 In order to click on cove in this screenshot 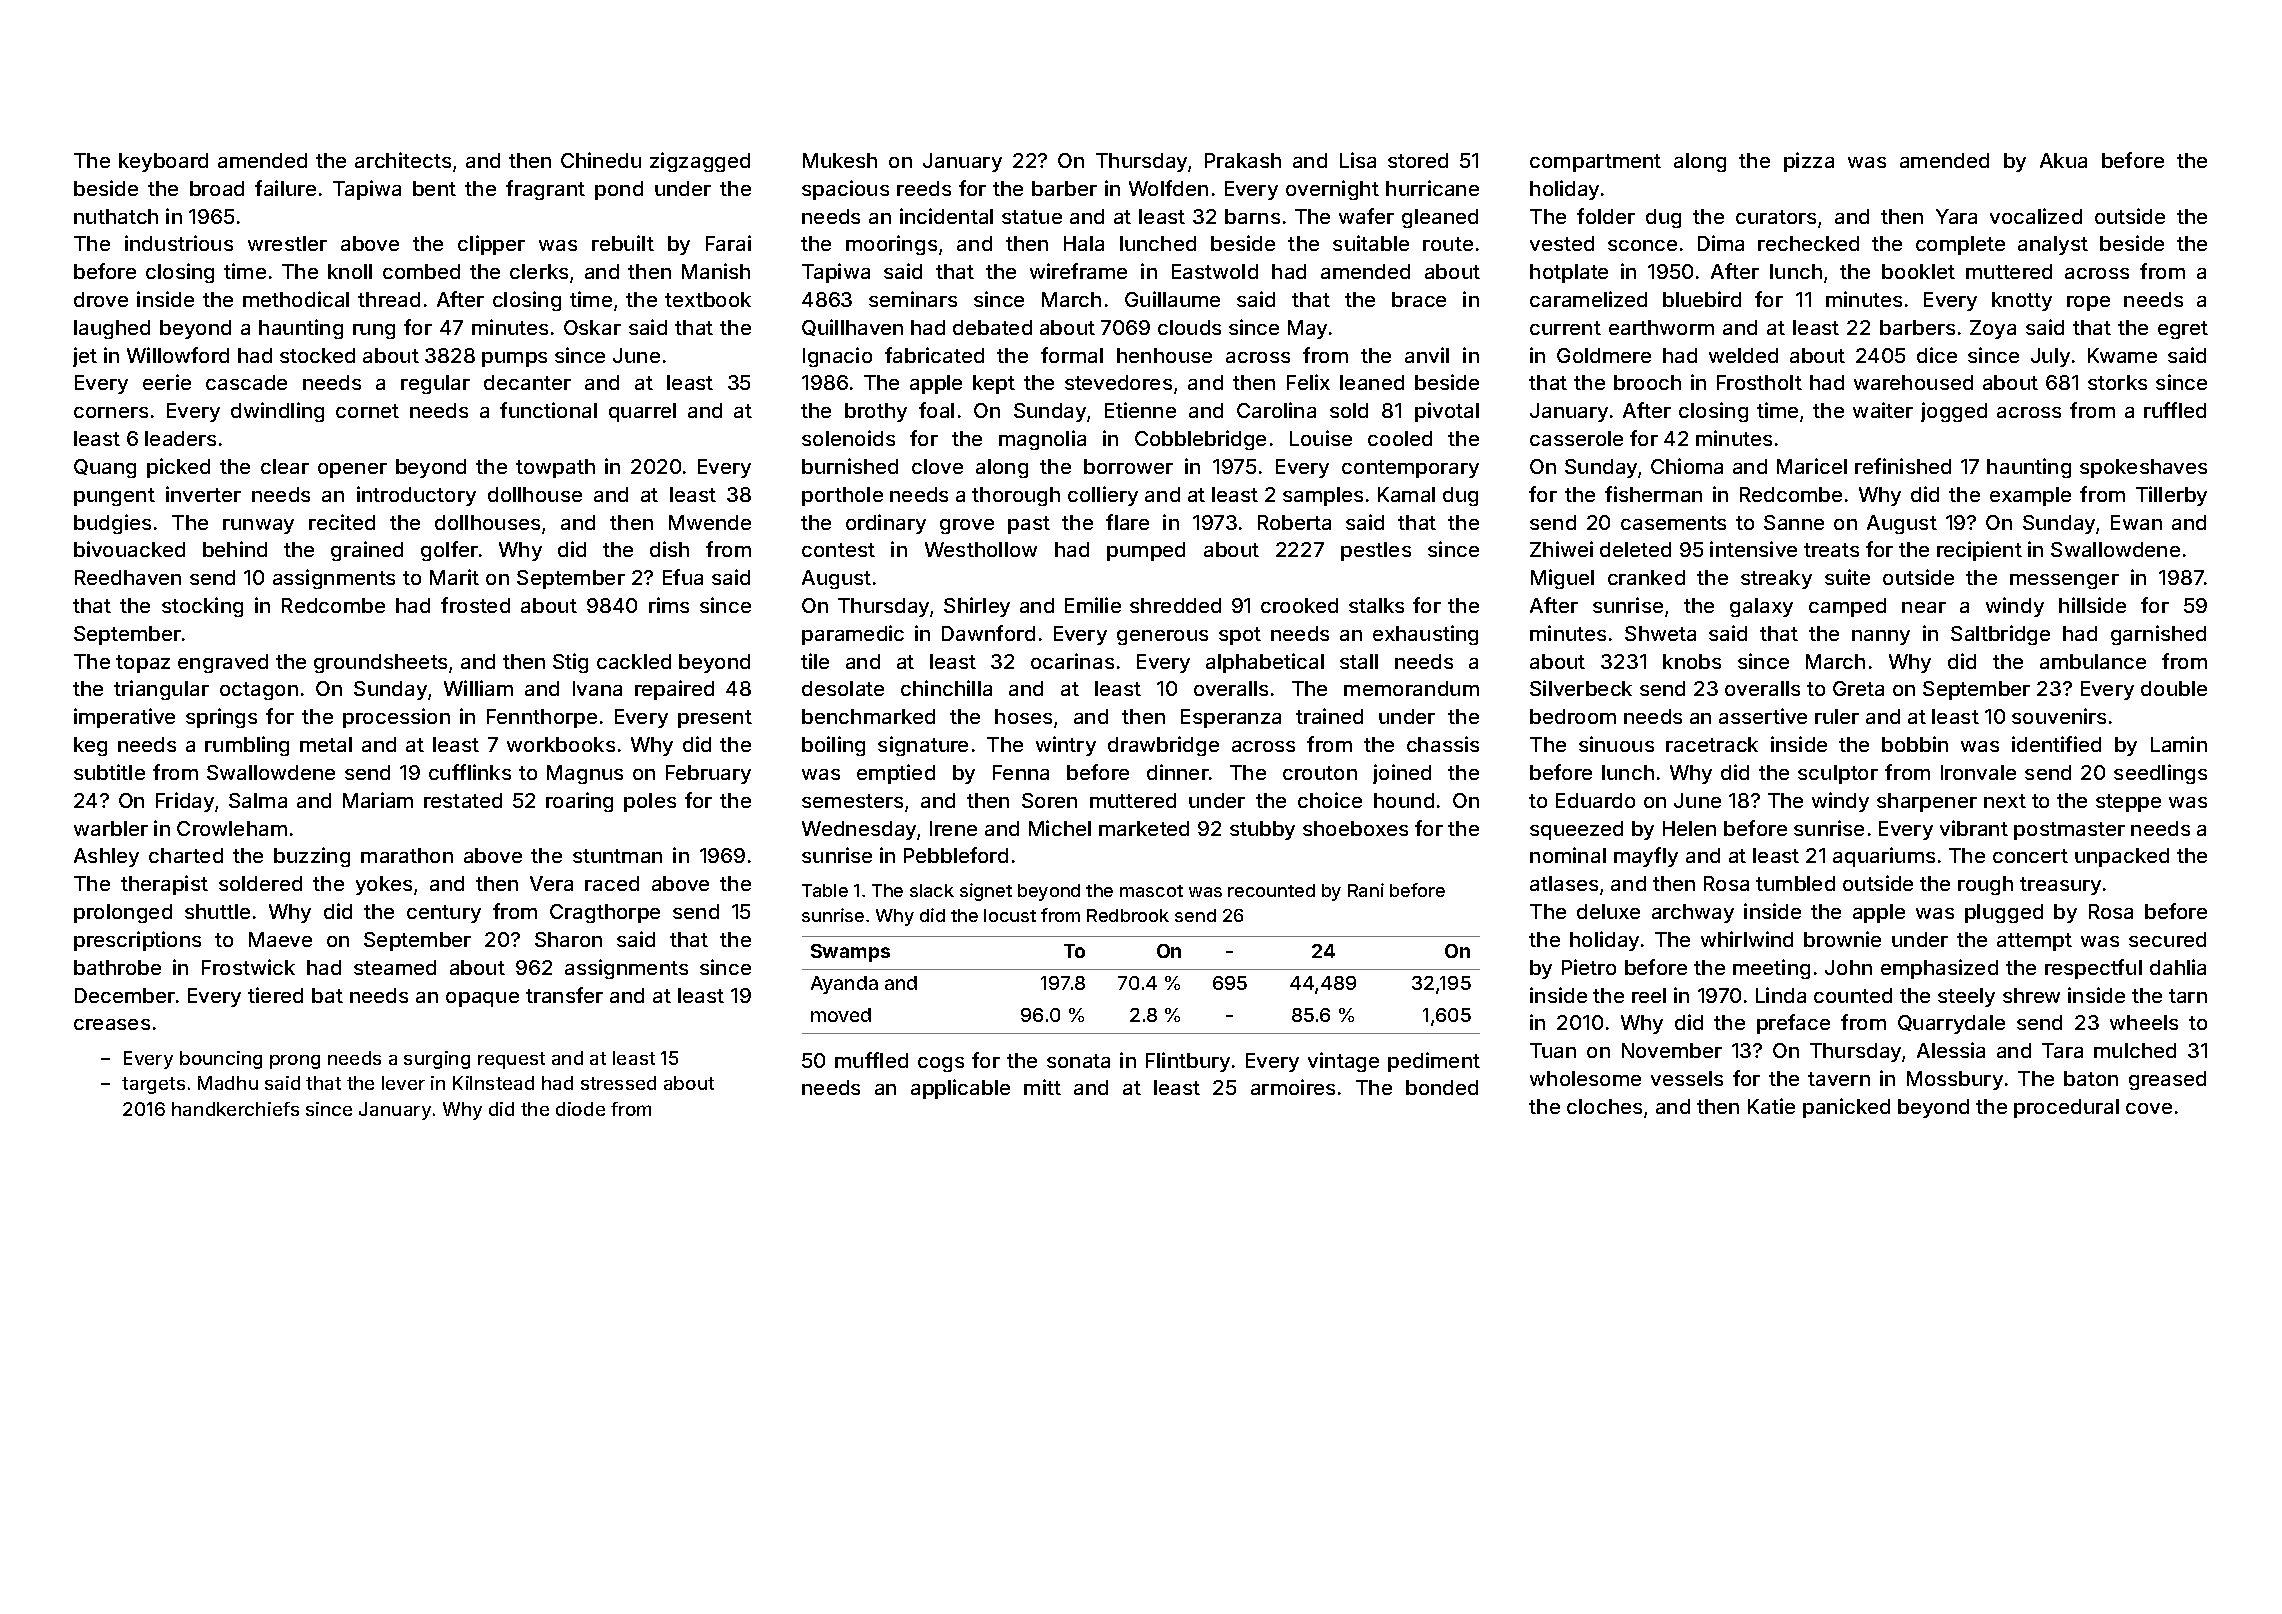, I will do `click(2149, 1108)`.
